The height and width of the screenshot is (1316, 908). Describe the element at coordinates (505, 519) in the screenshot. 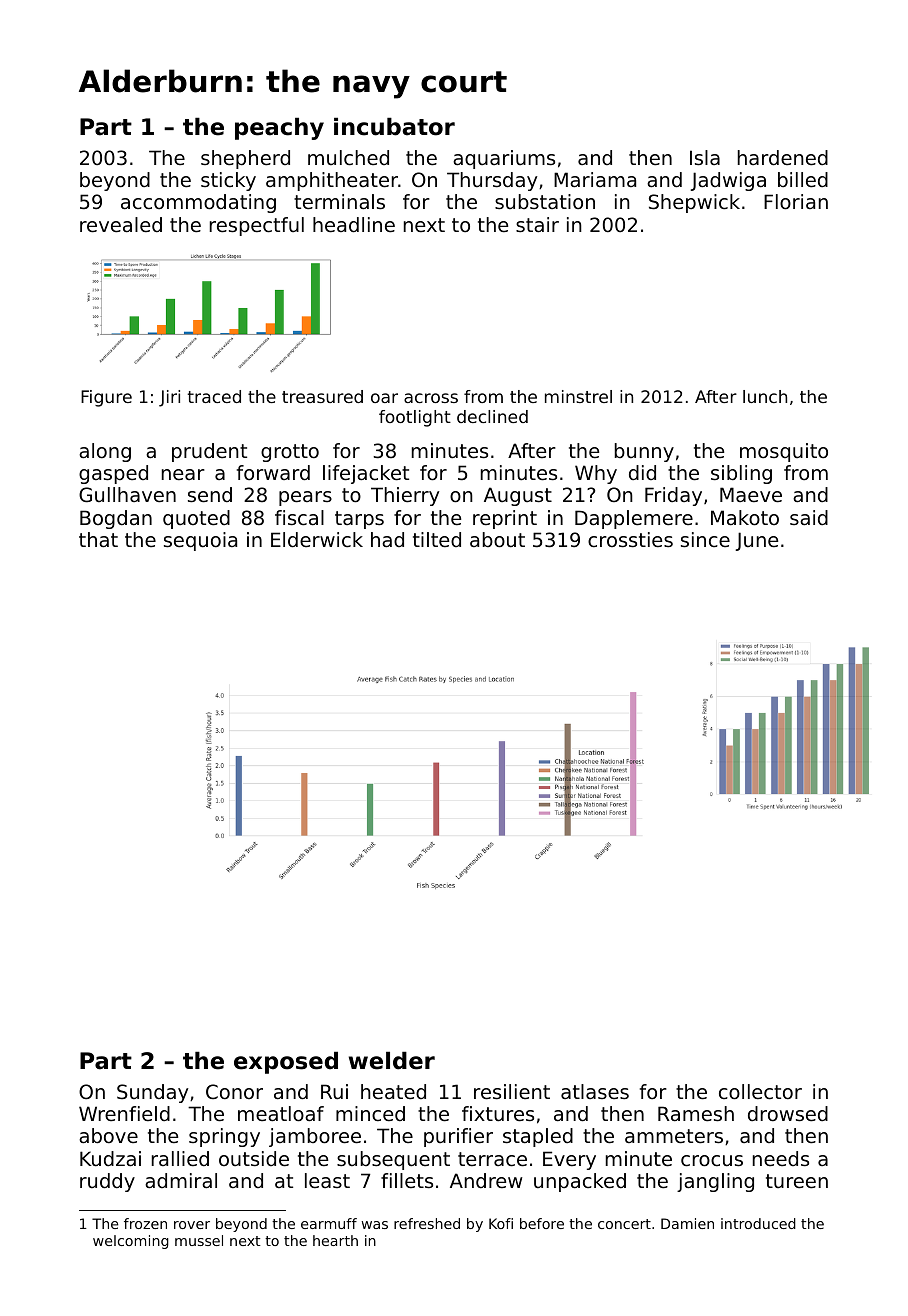

I see `reprint` at that location.
